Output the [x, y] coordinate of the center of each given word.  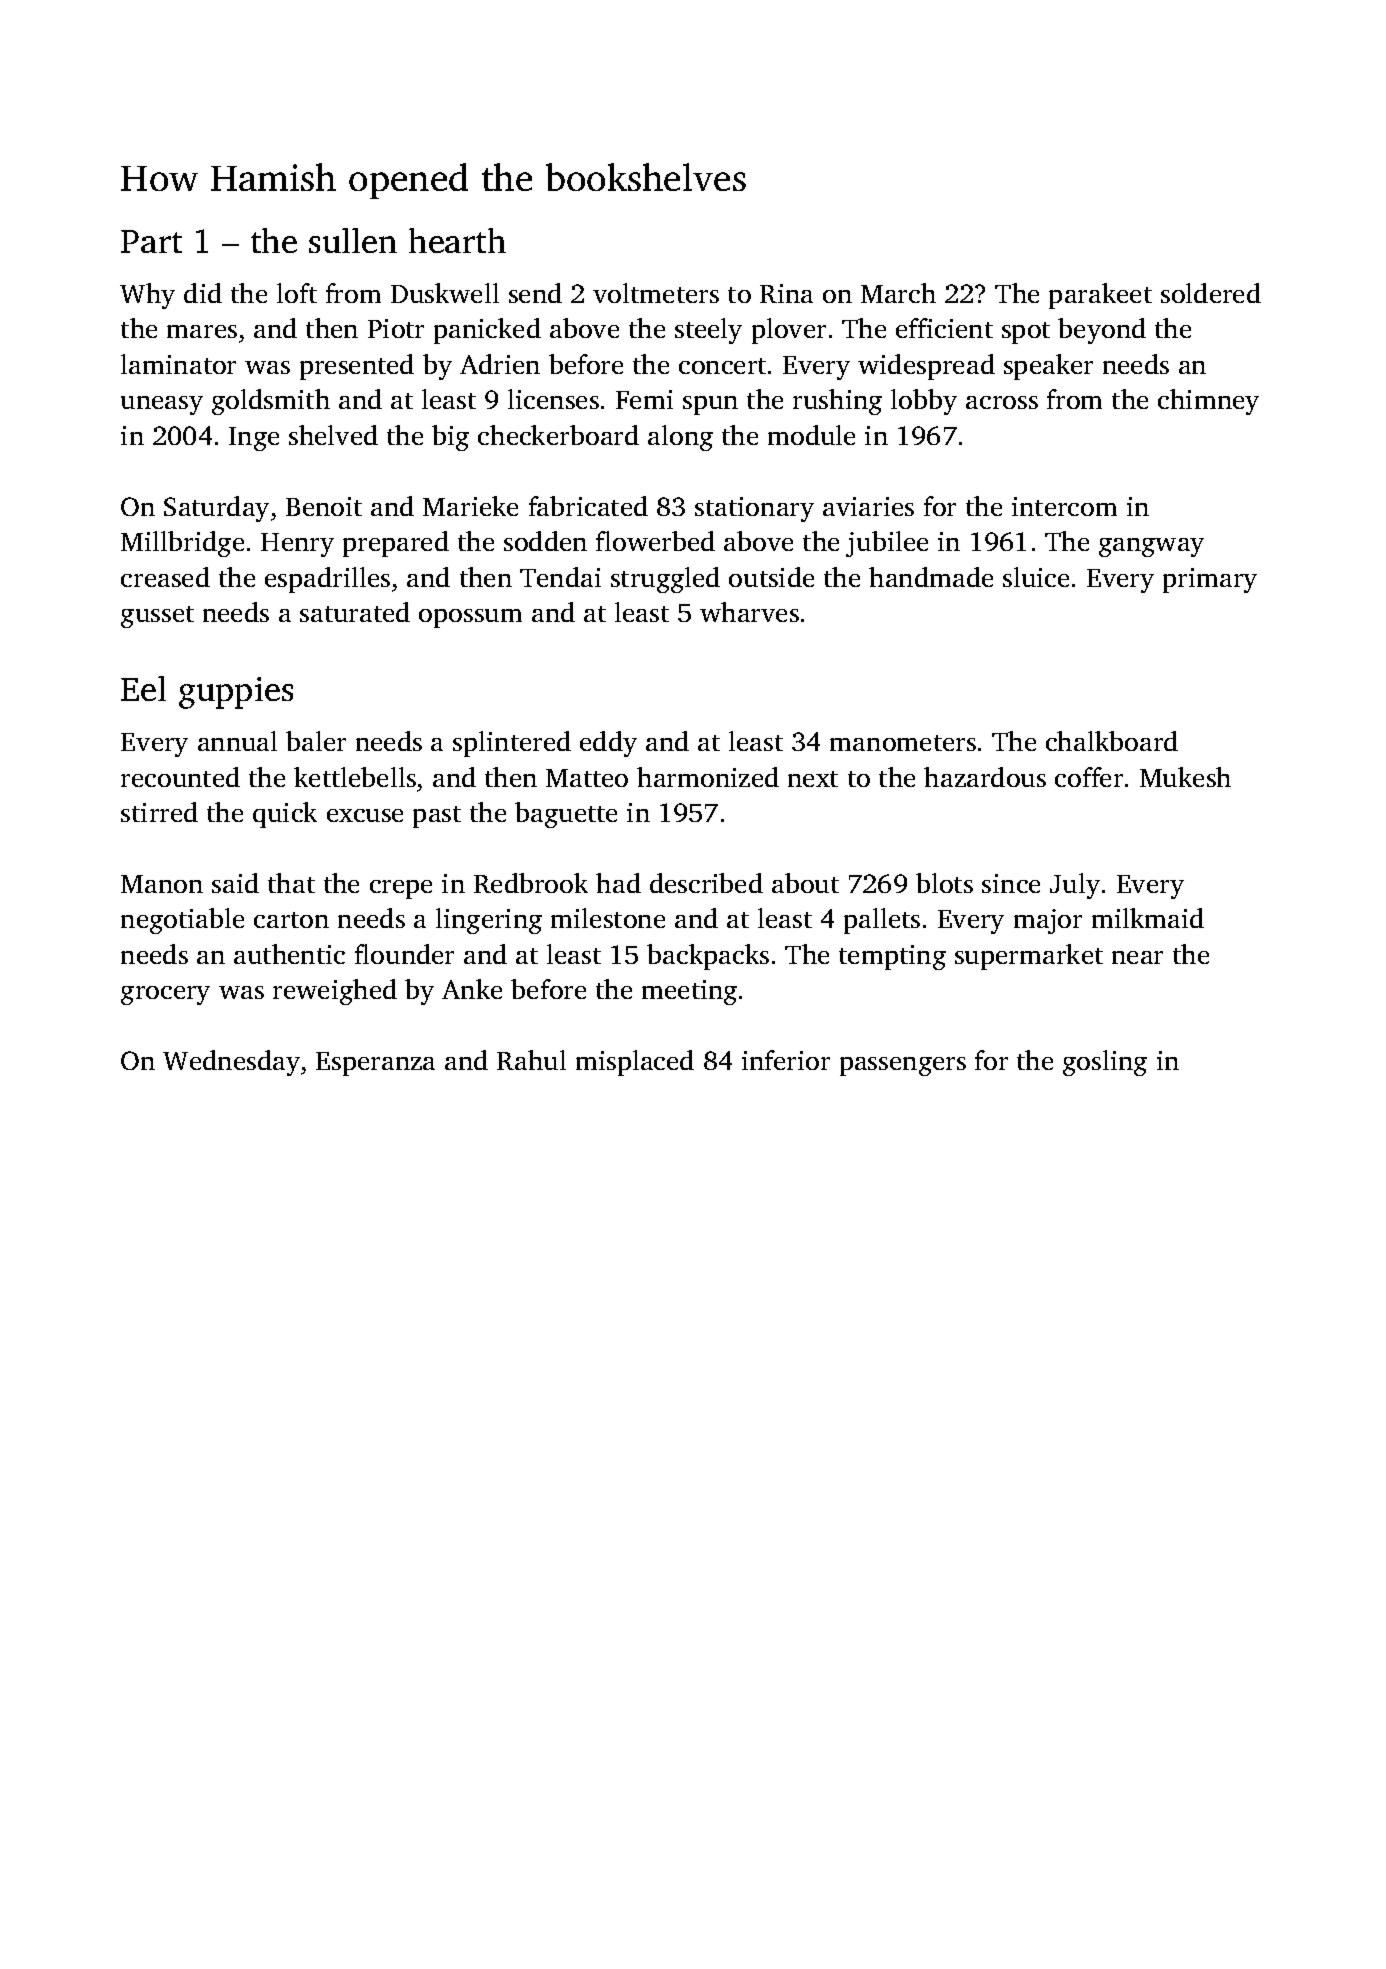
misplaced [635, 1063]
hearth [457, 240]
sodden [545, 541]
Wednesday [231, 1063]
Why [147, 296]
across [1002, 402]
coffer [1089, 777]
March [898, 293]
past [437, 817]
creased [165, 577]
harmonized [708, 777]
